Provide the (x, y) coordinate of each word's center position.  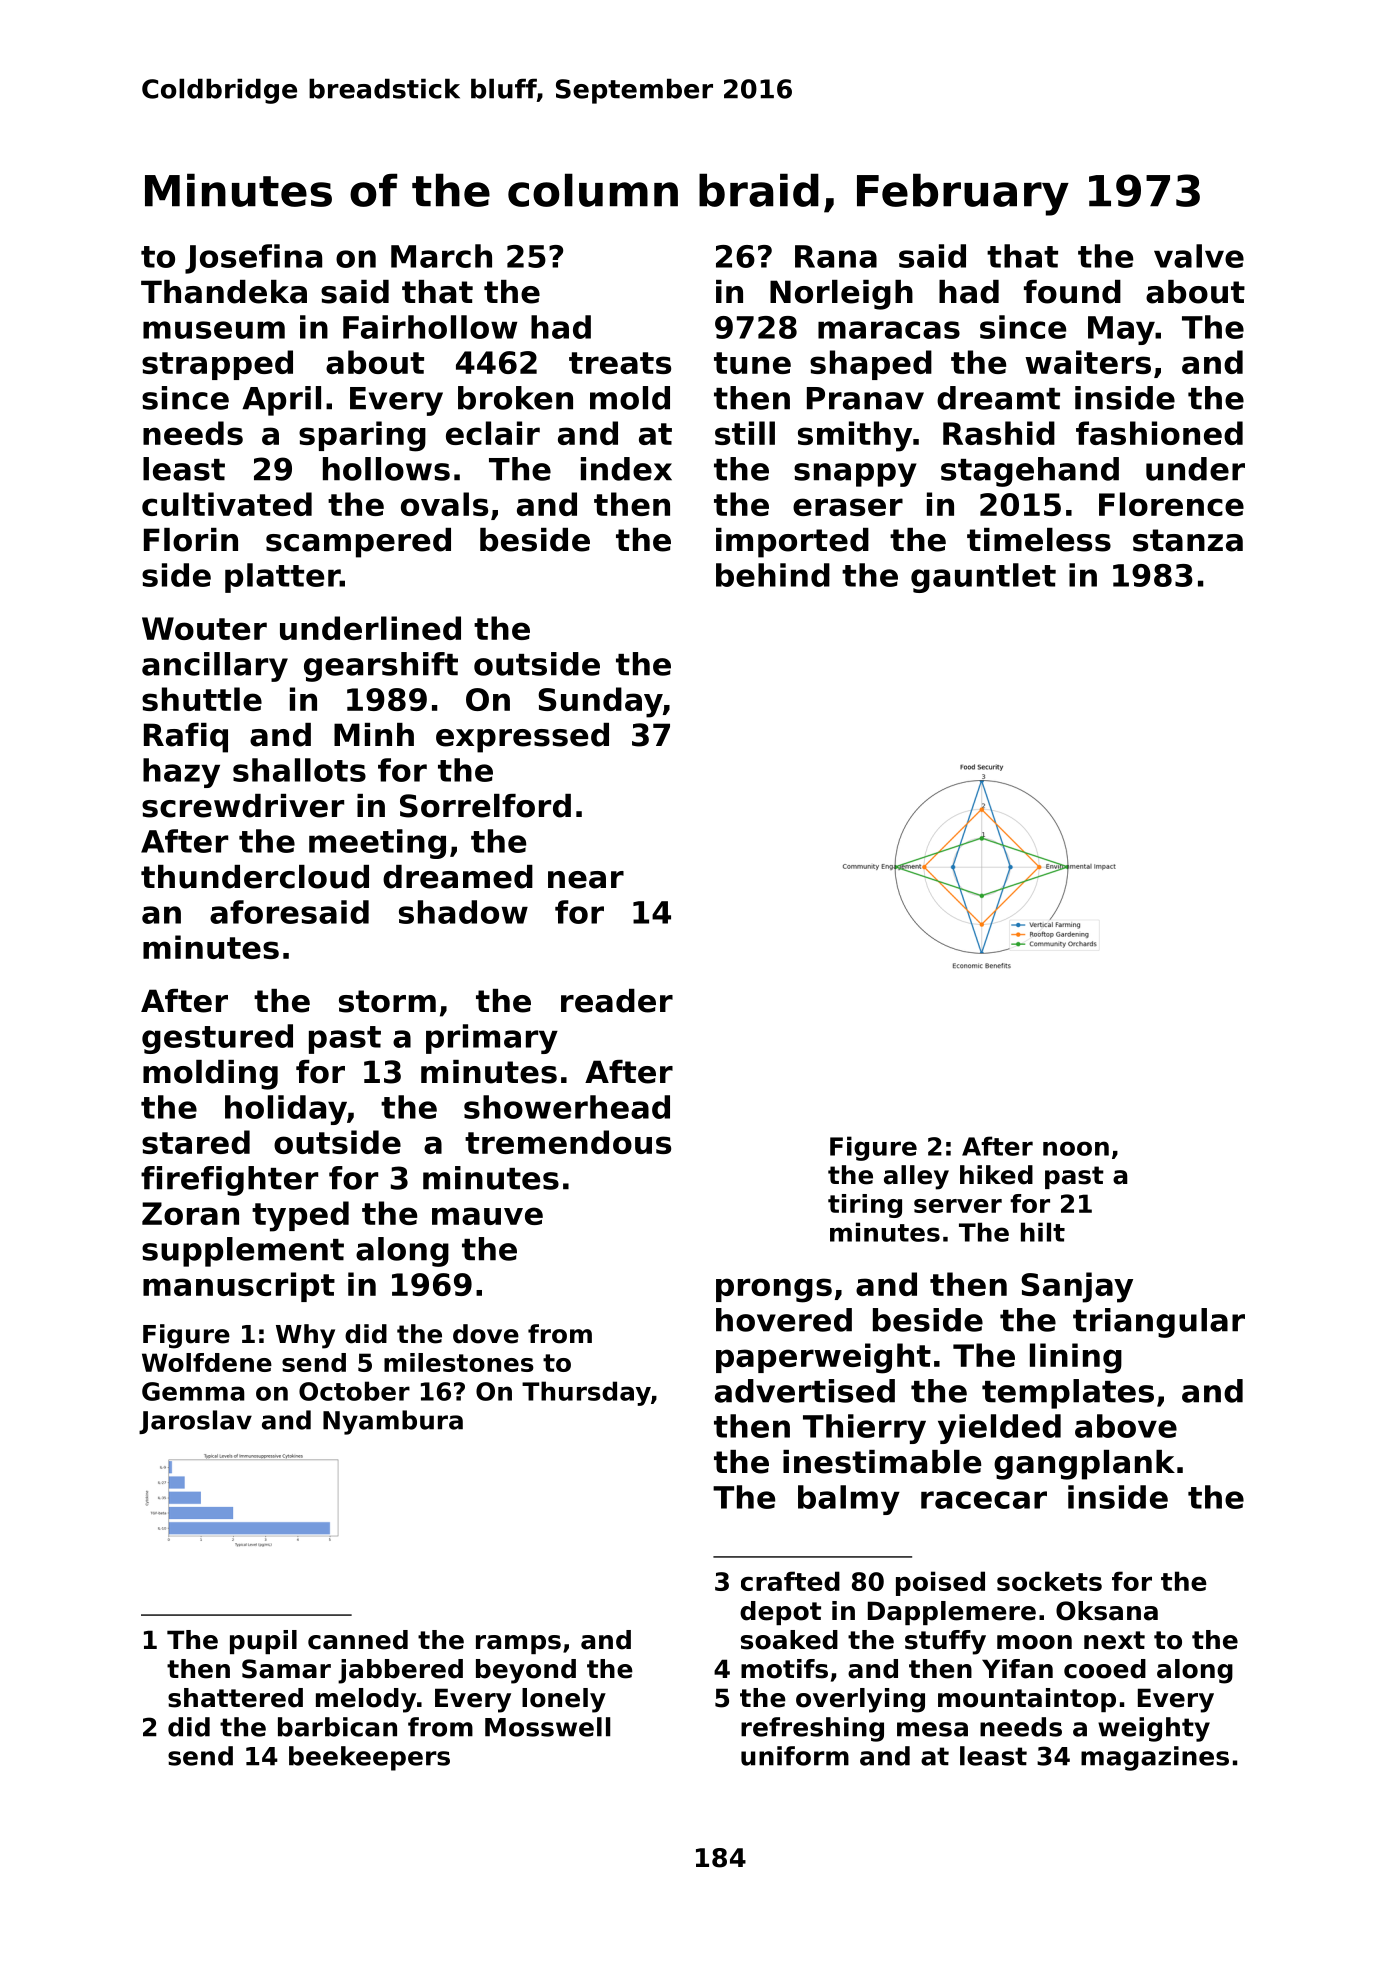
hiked (996, 1175)
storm (387, 1001)
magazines (1155, 1758)
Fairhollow (430, 327)
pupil (263, 1642)
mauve (487, 1216)
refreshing (812, 1729)
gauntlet (983, 578)
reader (617, 1001)
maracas (889, 330)
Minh (374, 734)
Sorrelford (485, 806)
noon (1076, 1148)
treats (620, 363)
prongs (774, 1290)
